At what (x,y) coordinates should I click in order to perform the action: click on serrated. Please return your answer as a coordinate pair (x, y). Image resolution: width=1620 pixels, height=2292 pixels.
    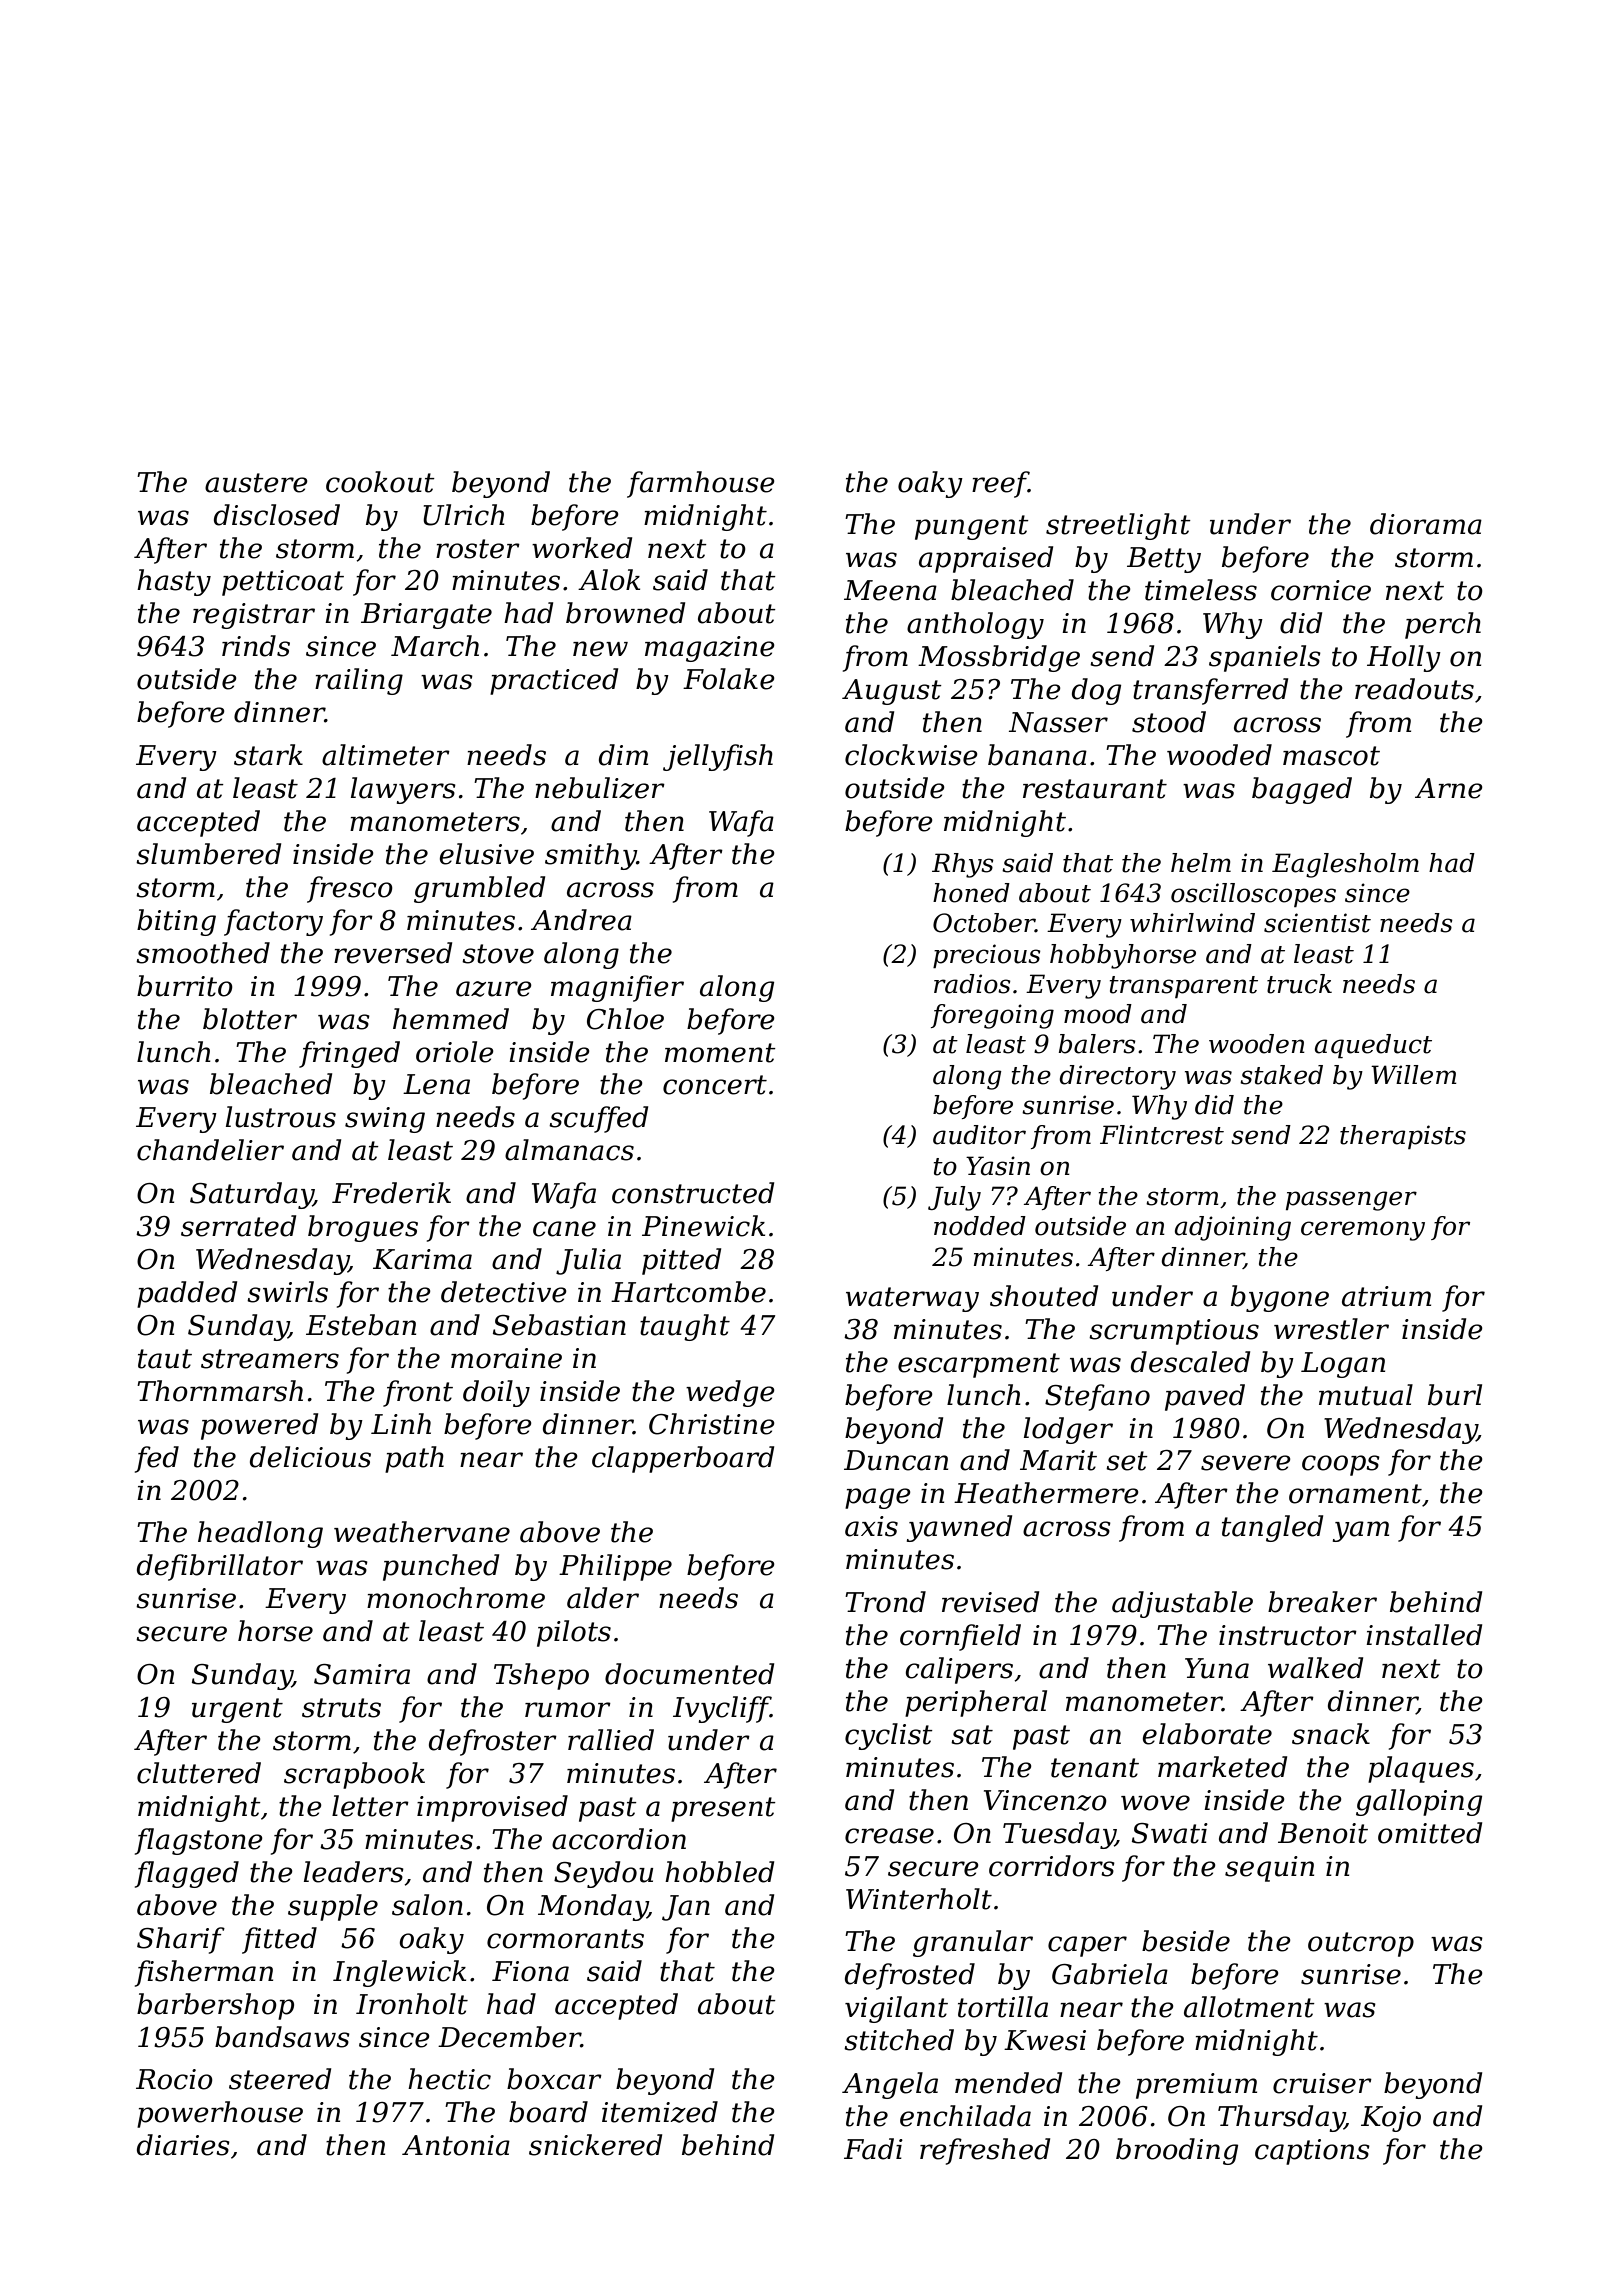
    Looking at the image, I should click on (238, 1226).
